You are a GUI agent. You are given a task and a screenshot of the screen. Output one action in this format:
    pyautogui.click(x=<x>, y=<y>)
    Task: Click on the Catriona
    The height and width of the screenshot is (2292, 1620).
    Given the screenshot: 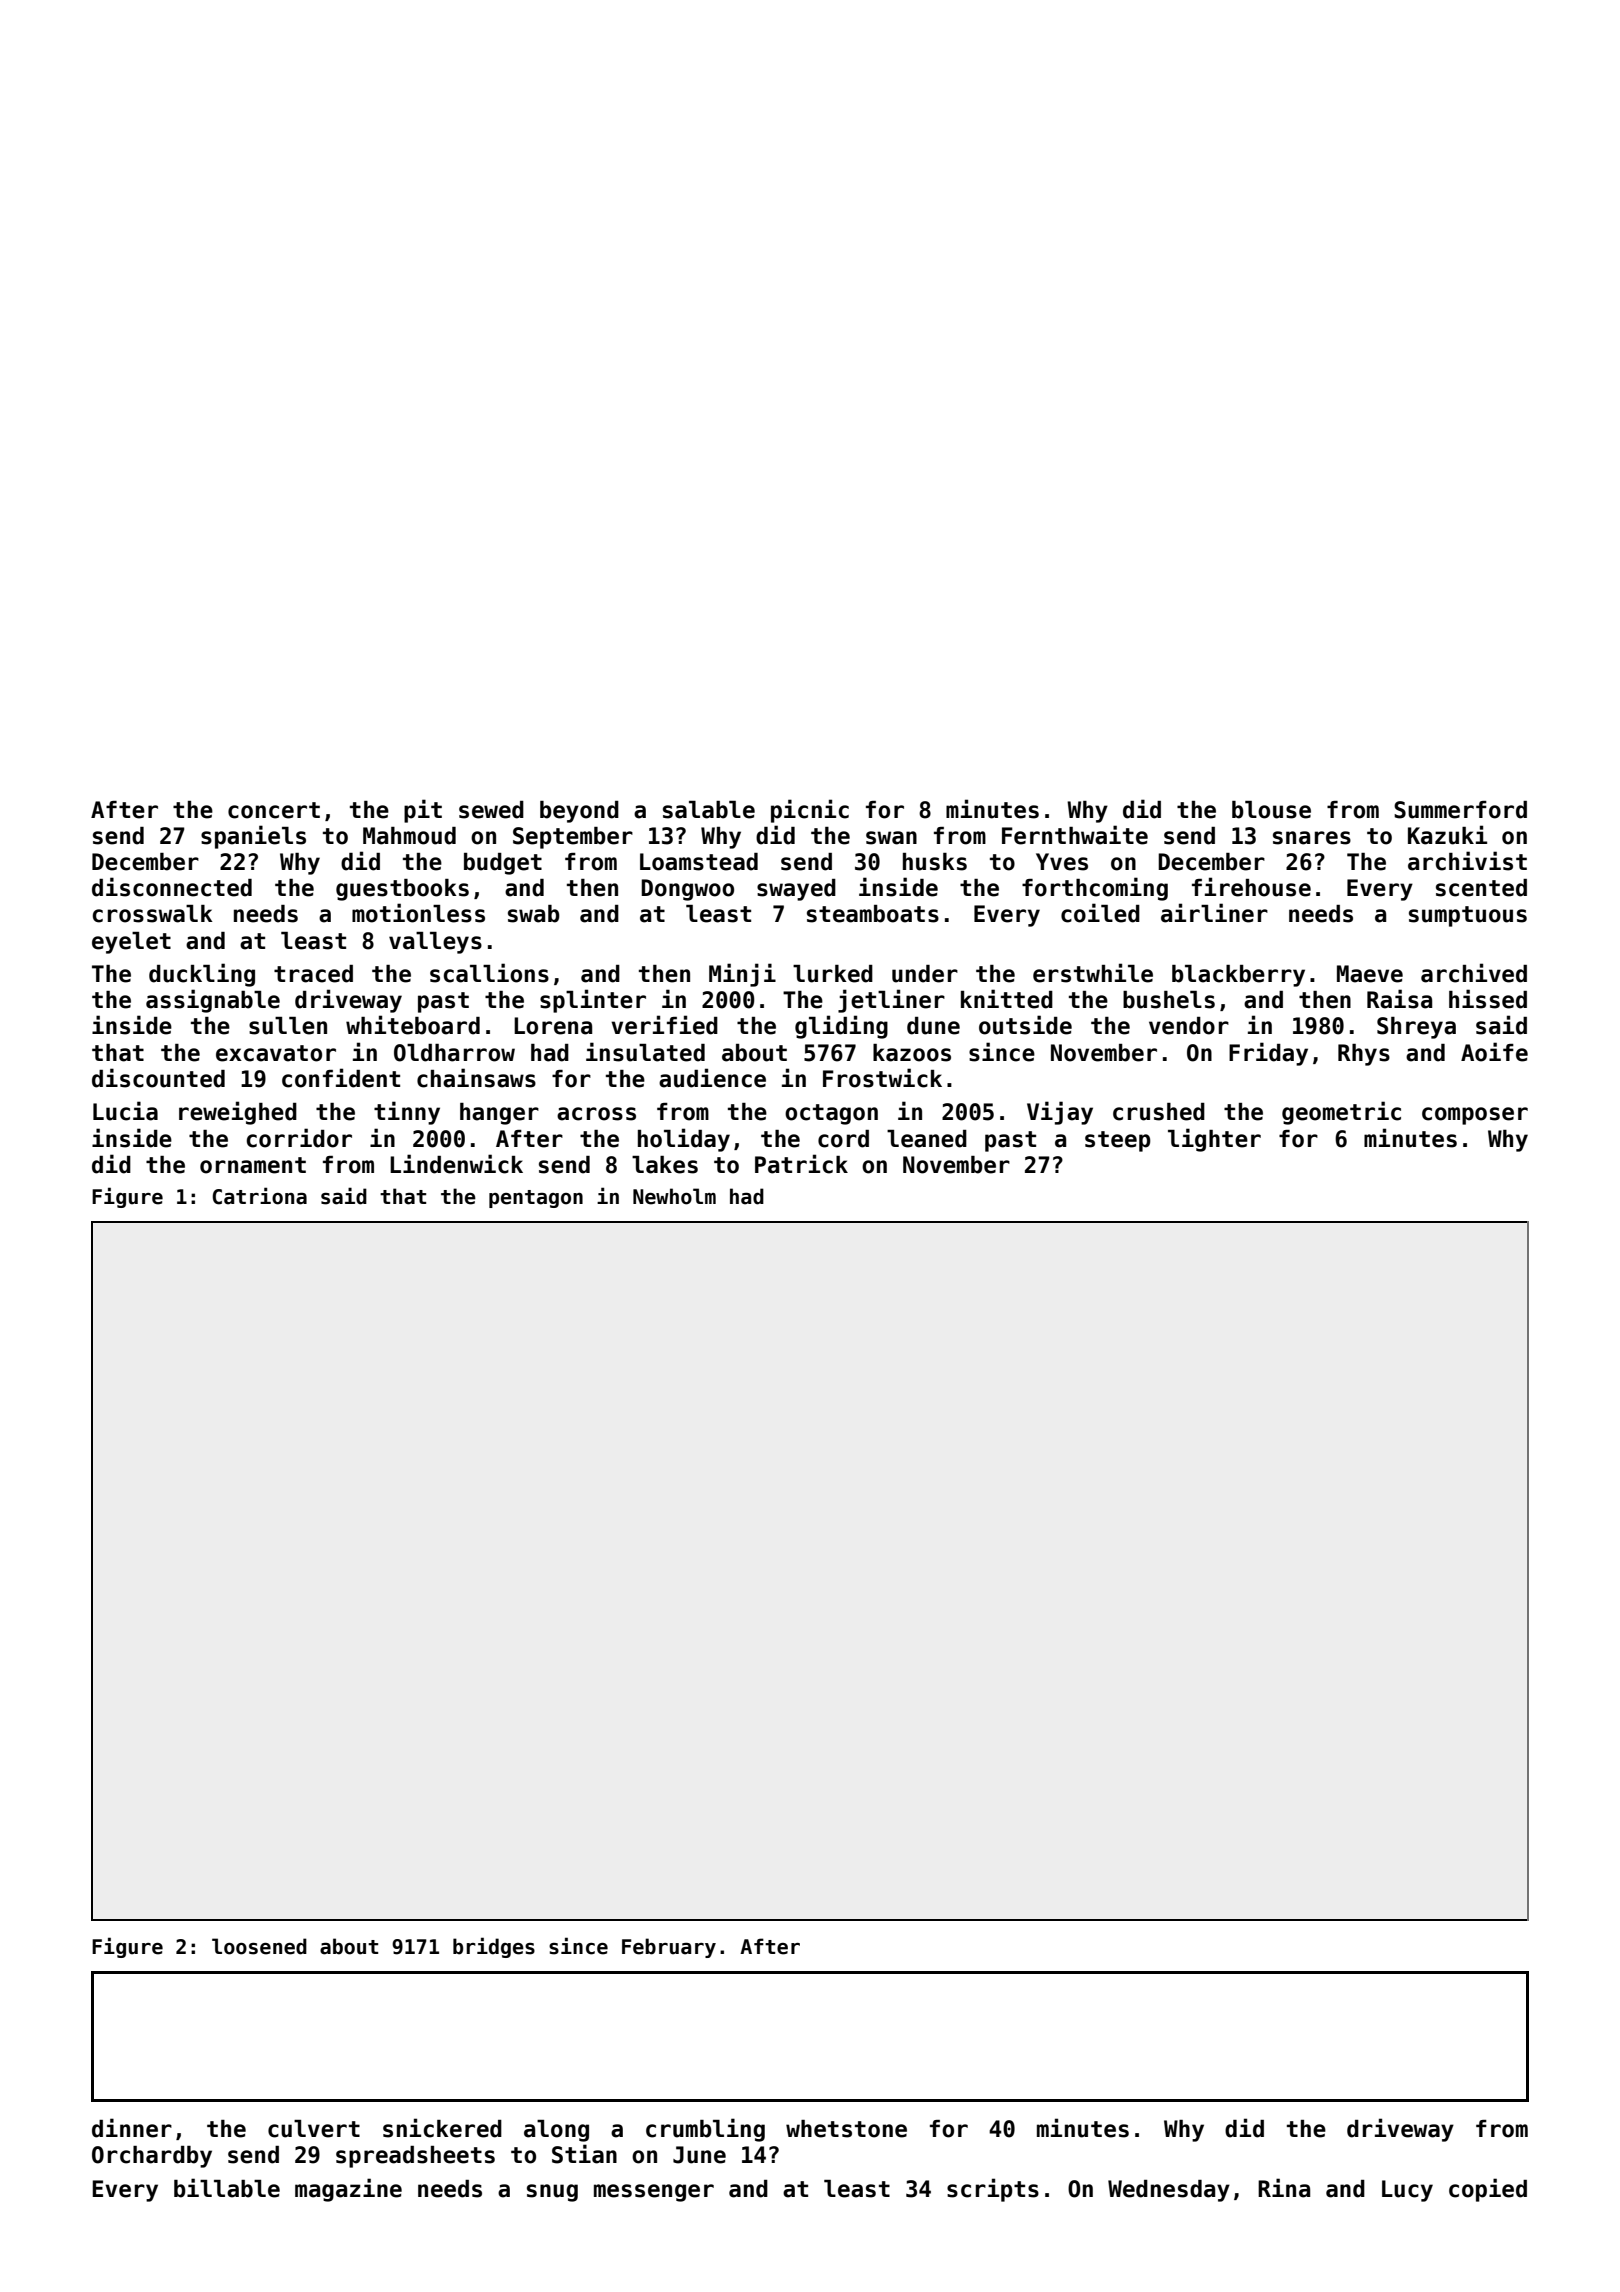 What is the action you would take?
    pyautogui.click(x=259, y=1196)
